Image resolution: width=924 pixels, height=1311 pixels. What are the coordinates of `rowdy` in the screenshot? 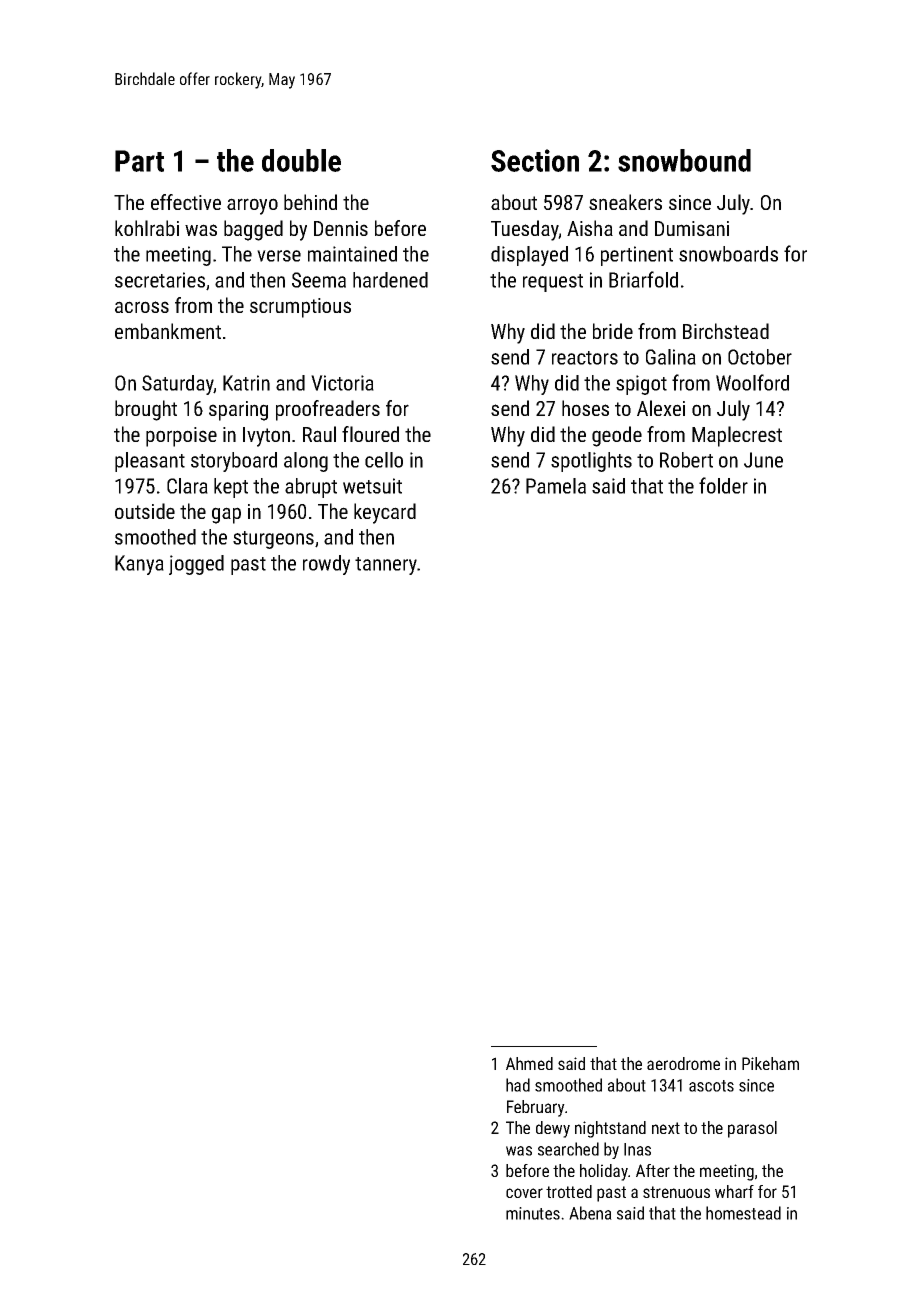 It's located at (326, 565).
